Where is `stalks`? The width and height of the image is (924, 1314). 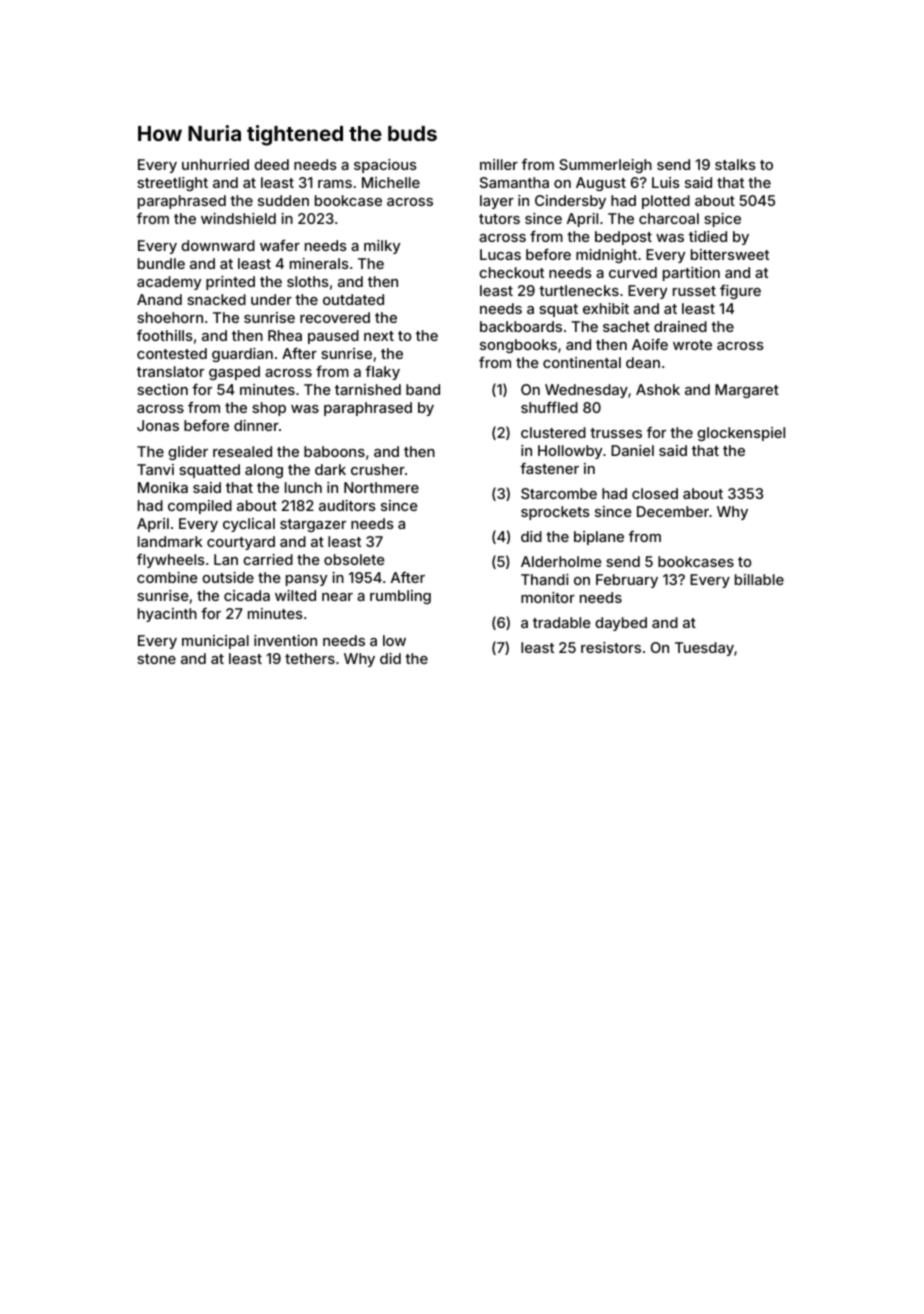 stalks is located at coordinates (735, 164).
